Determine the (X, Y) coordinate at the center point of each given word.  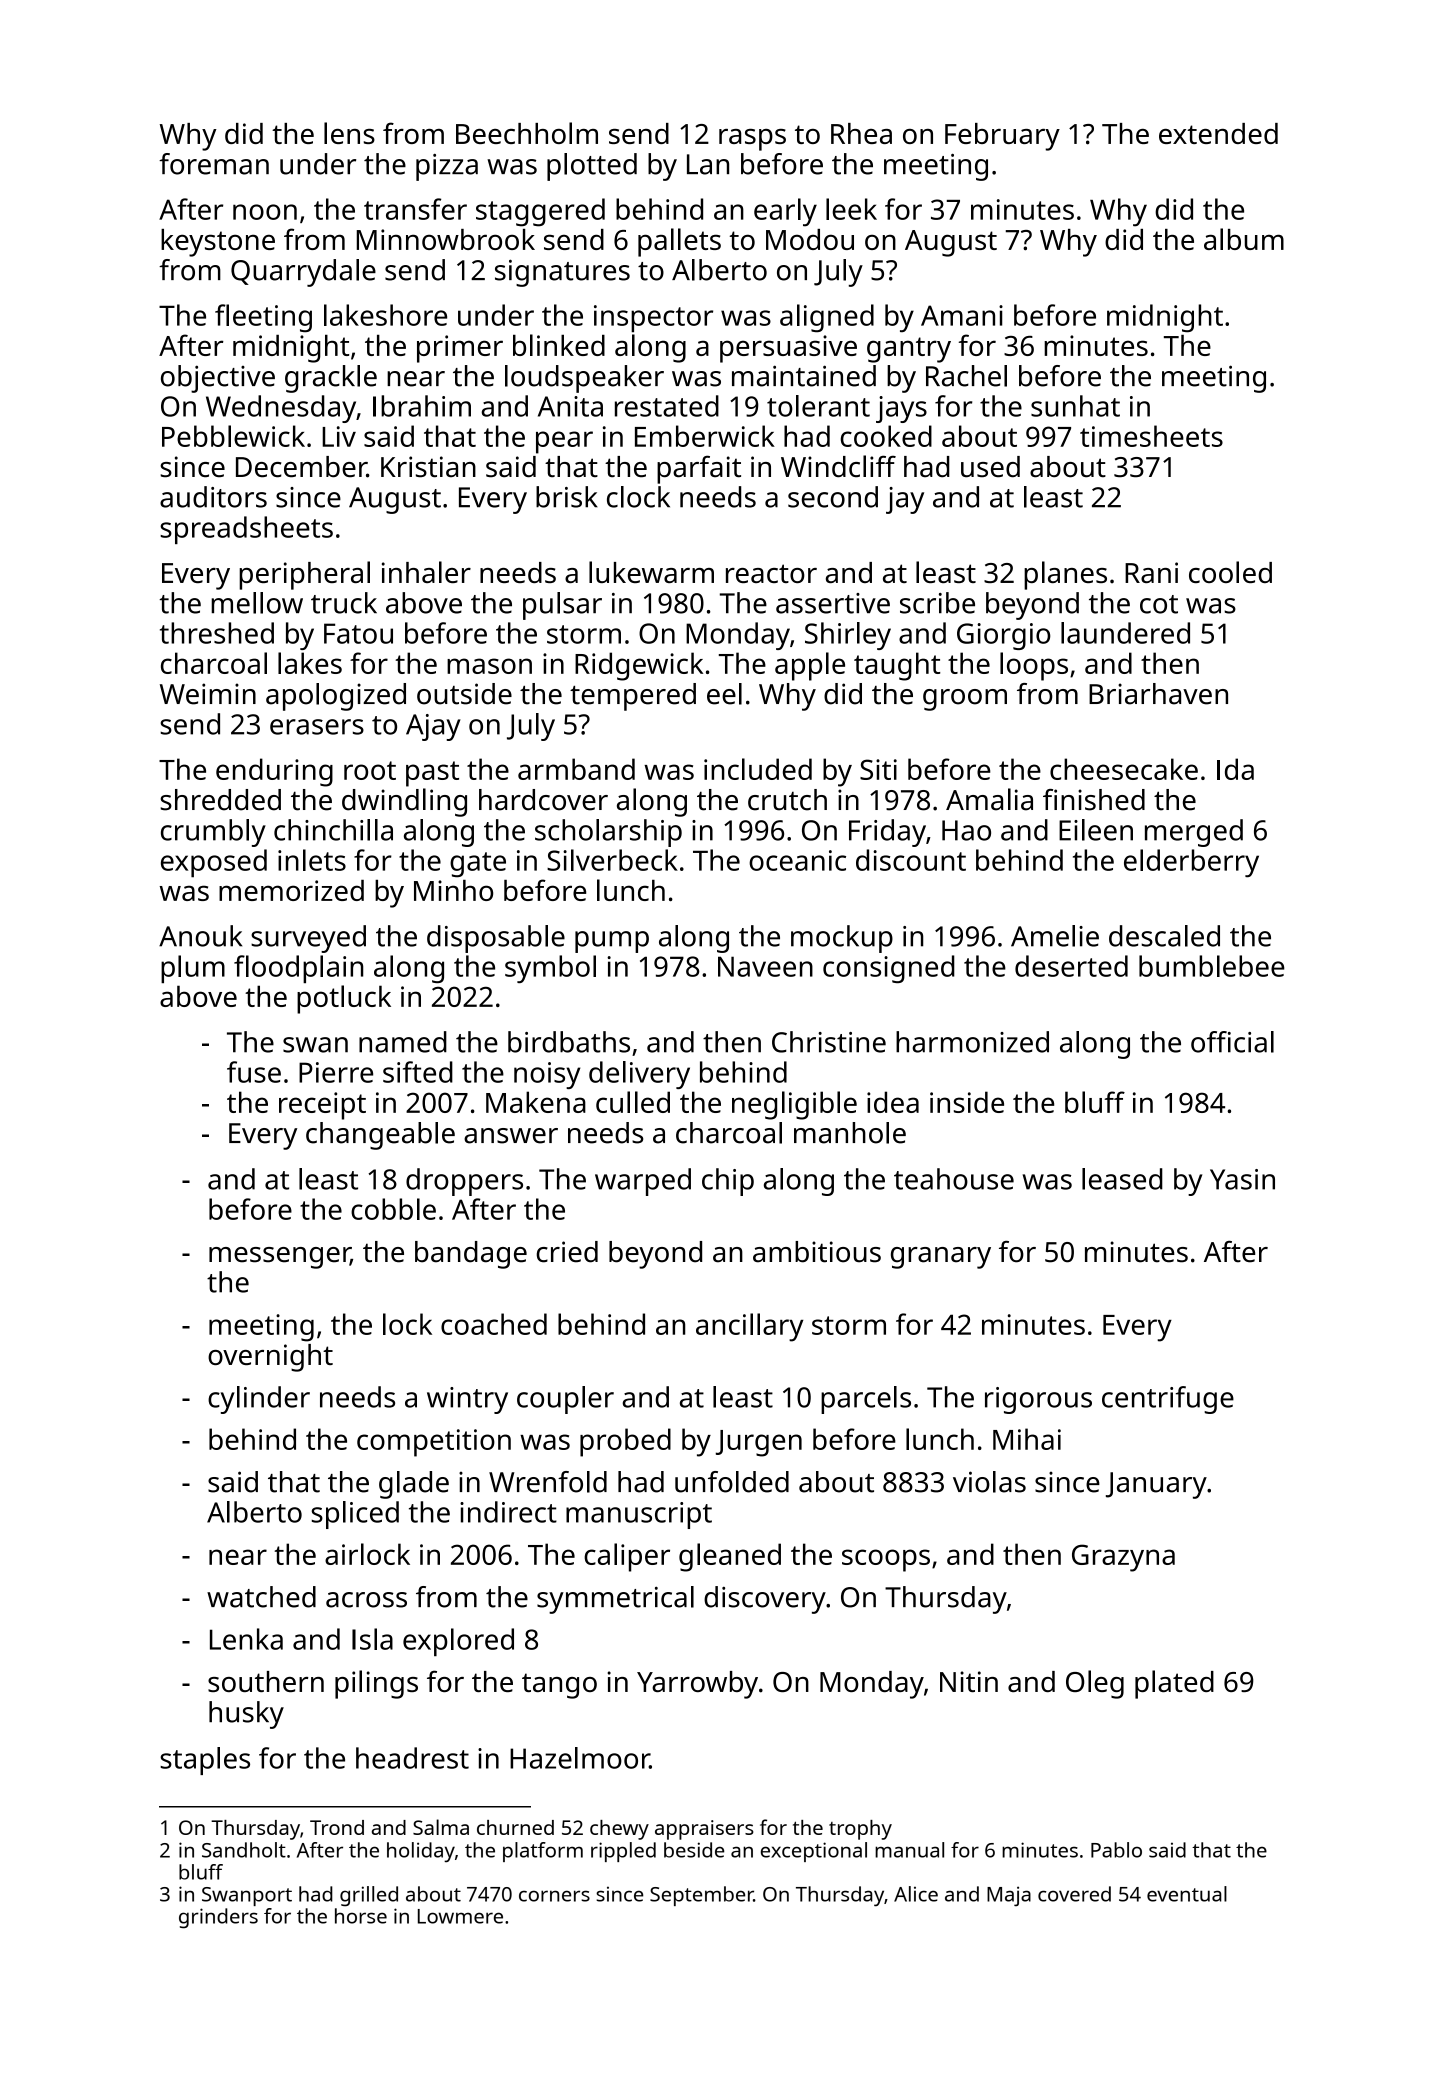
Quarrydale (303, 273)
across (366, 1600)
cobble (393, 1209)
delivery (639, 1075)
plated (1174, 1684)
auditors (213, 497)
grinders (218, 1918)
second (833, 497)
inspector (653, 319)
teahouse (954, 1179)
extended (1218, 133)
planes (1065, 575)
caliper (627, 1557)
